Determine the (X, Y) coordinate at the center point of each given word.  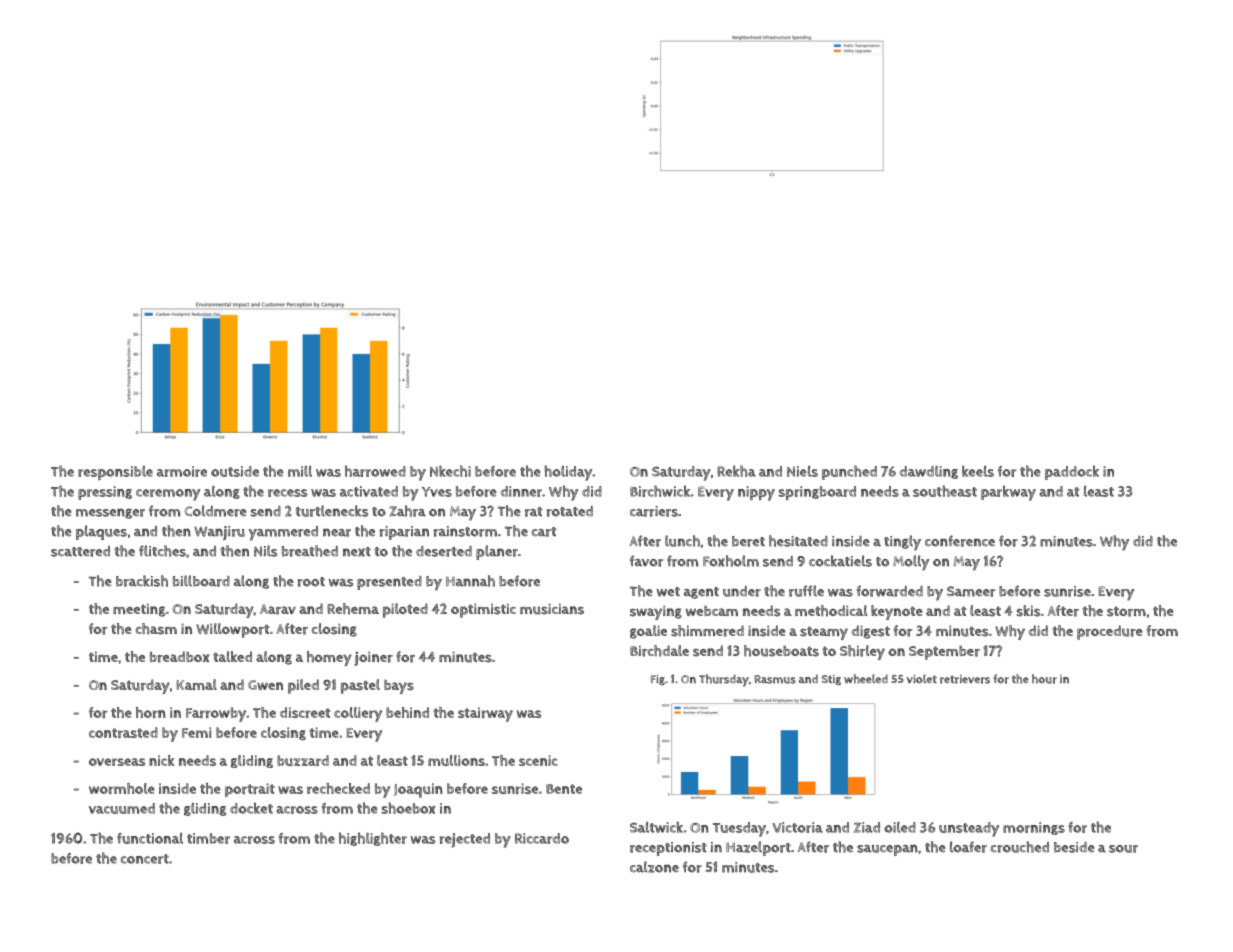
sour (1123, 849)
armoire (182, 471)
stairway (485, 714)
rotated (570, 511)
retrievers (965, 679)
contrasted (123, 732)
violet (922, 679)
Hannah (470, 581)
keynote (897, 612)
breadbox (179, 657)
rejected (465, 840)
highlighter (373, 839)
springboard (817, 493)
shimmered (707, 631)
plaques (101, 532)
